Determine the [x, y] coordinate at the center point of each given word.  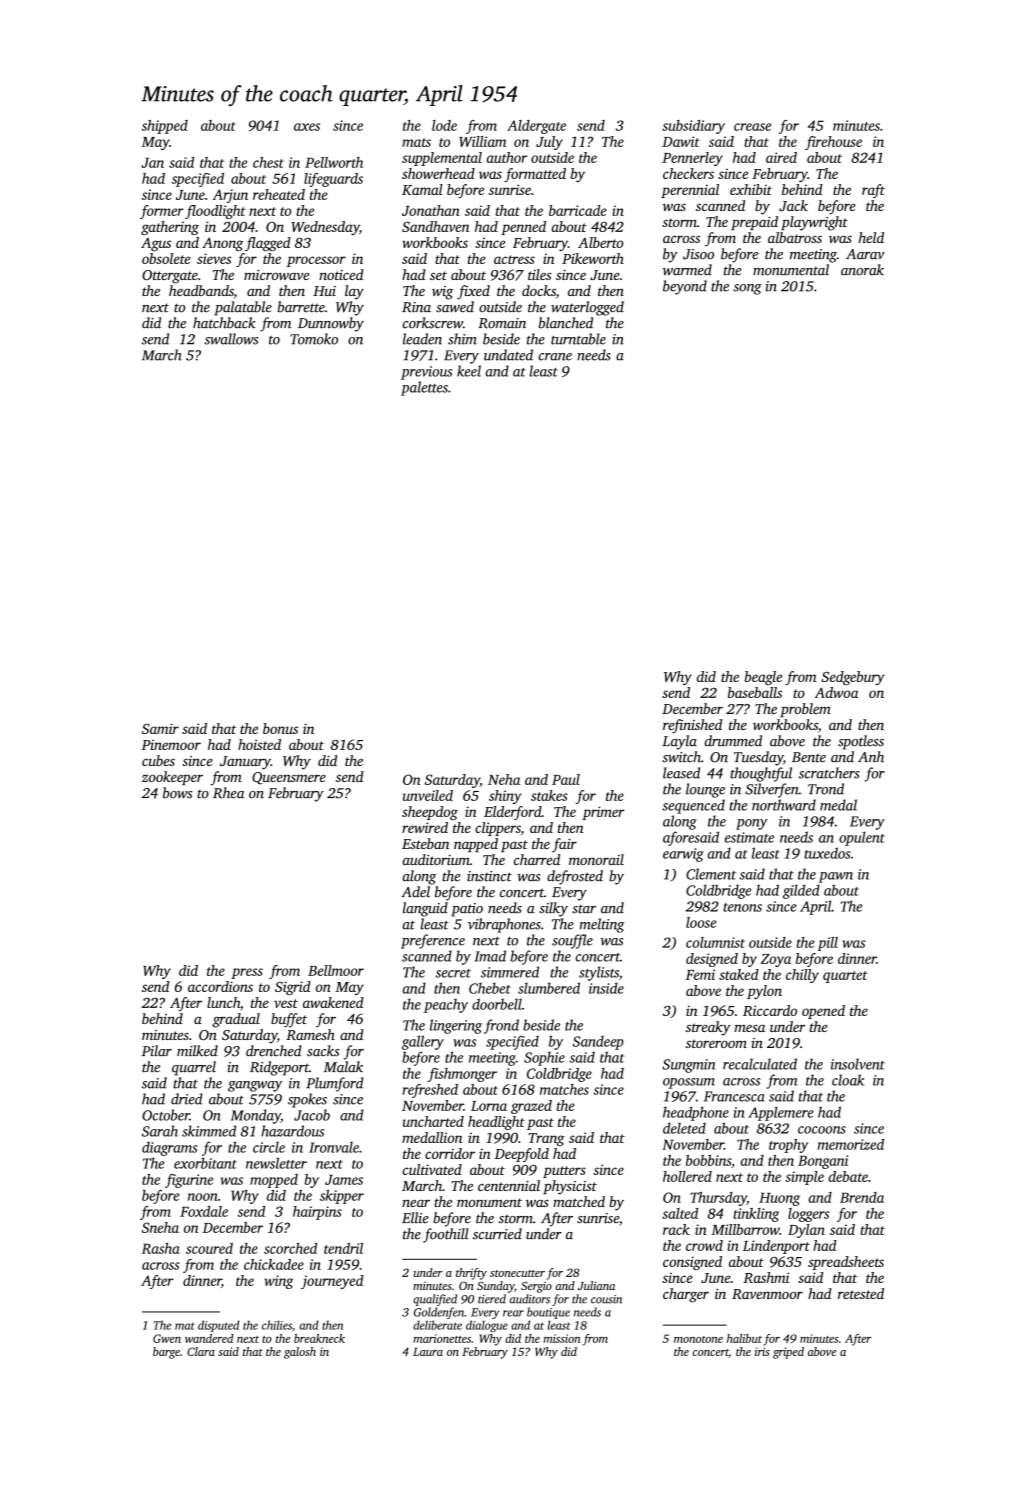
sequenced [693, 806]
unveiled [428, 795]
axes [307, 127]
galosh [300, 1353]
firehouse [833, 143]
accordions [220, 986]
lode [444, 125]
